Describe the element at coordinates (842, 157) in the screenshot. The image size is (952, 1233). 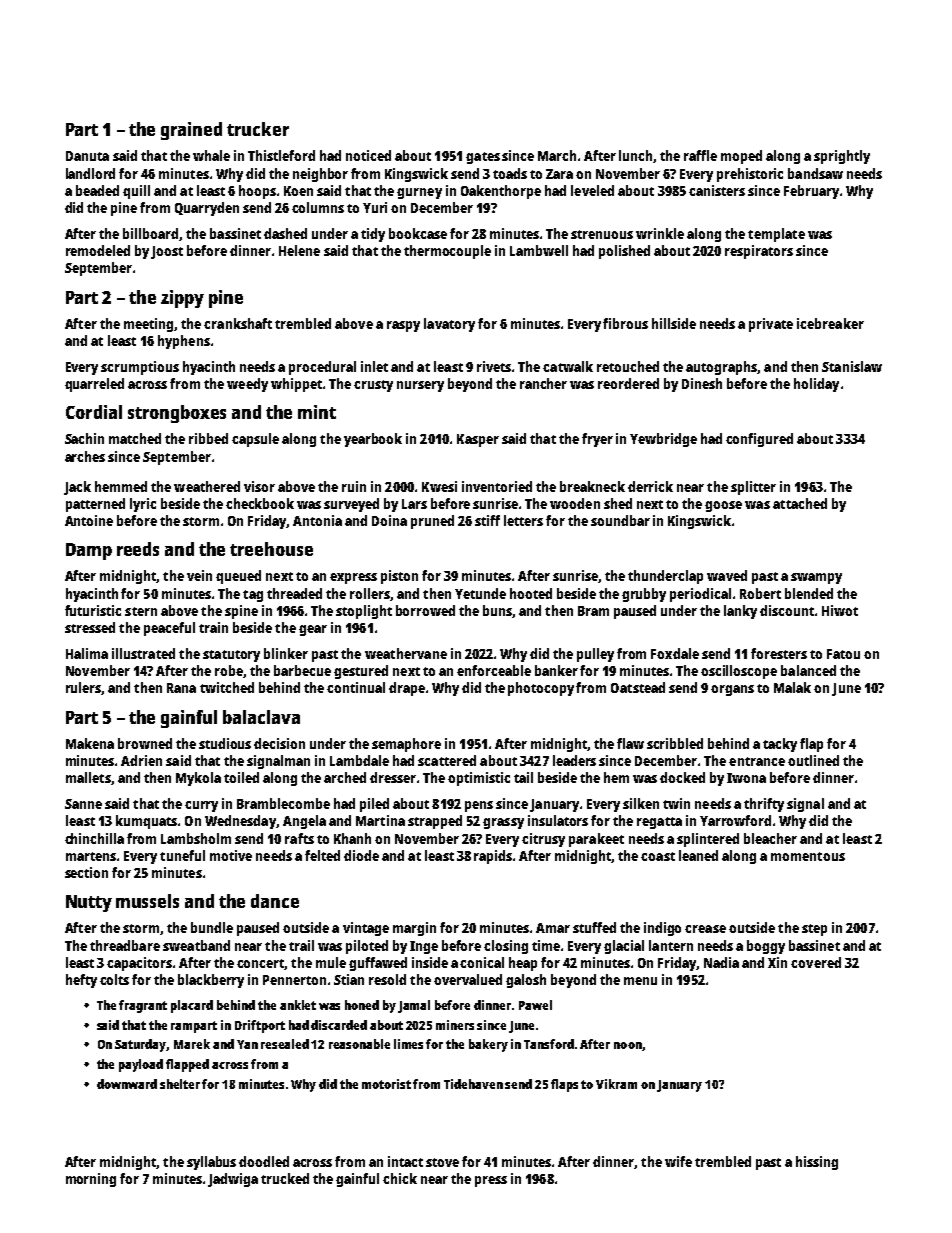
I see `sprightly` at that location.
